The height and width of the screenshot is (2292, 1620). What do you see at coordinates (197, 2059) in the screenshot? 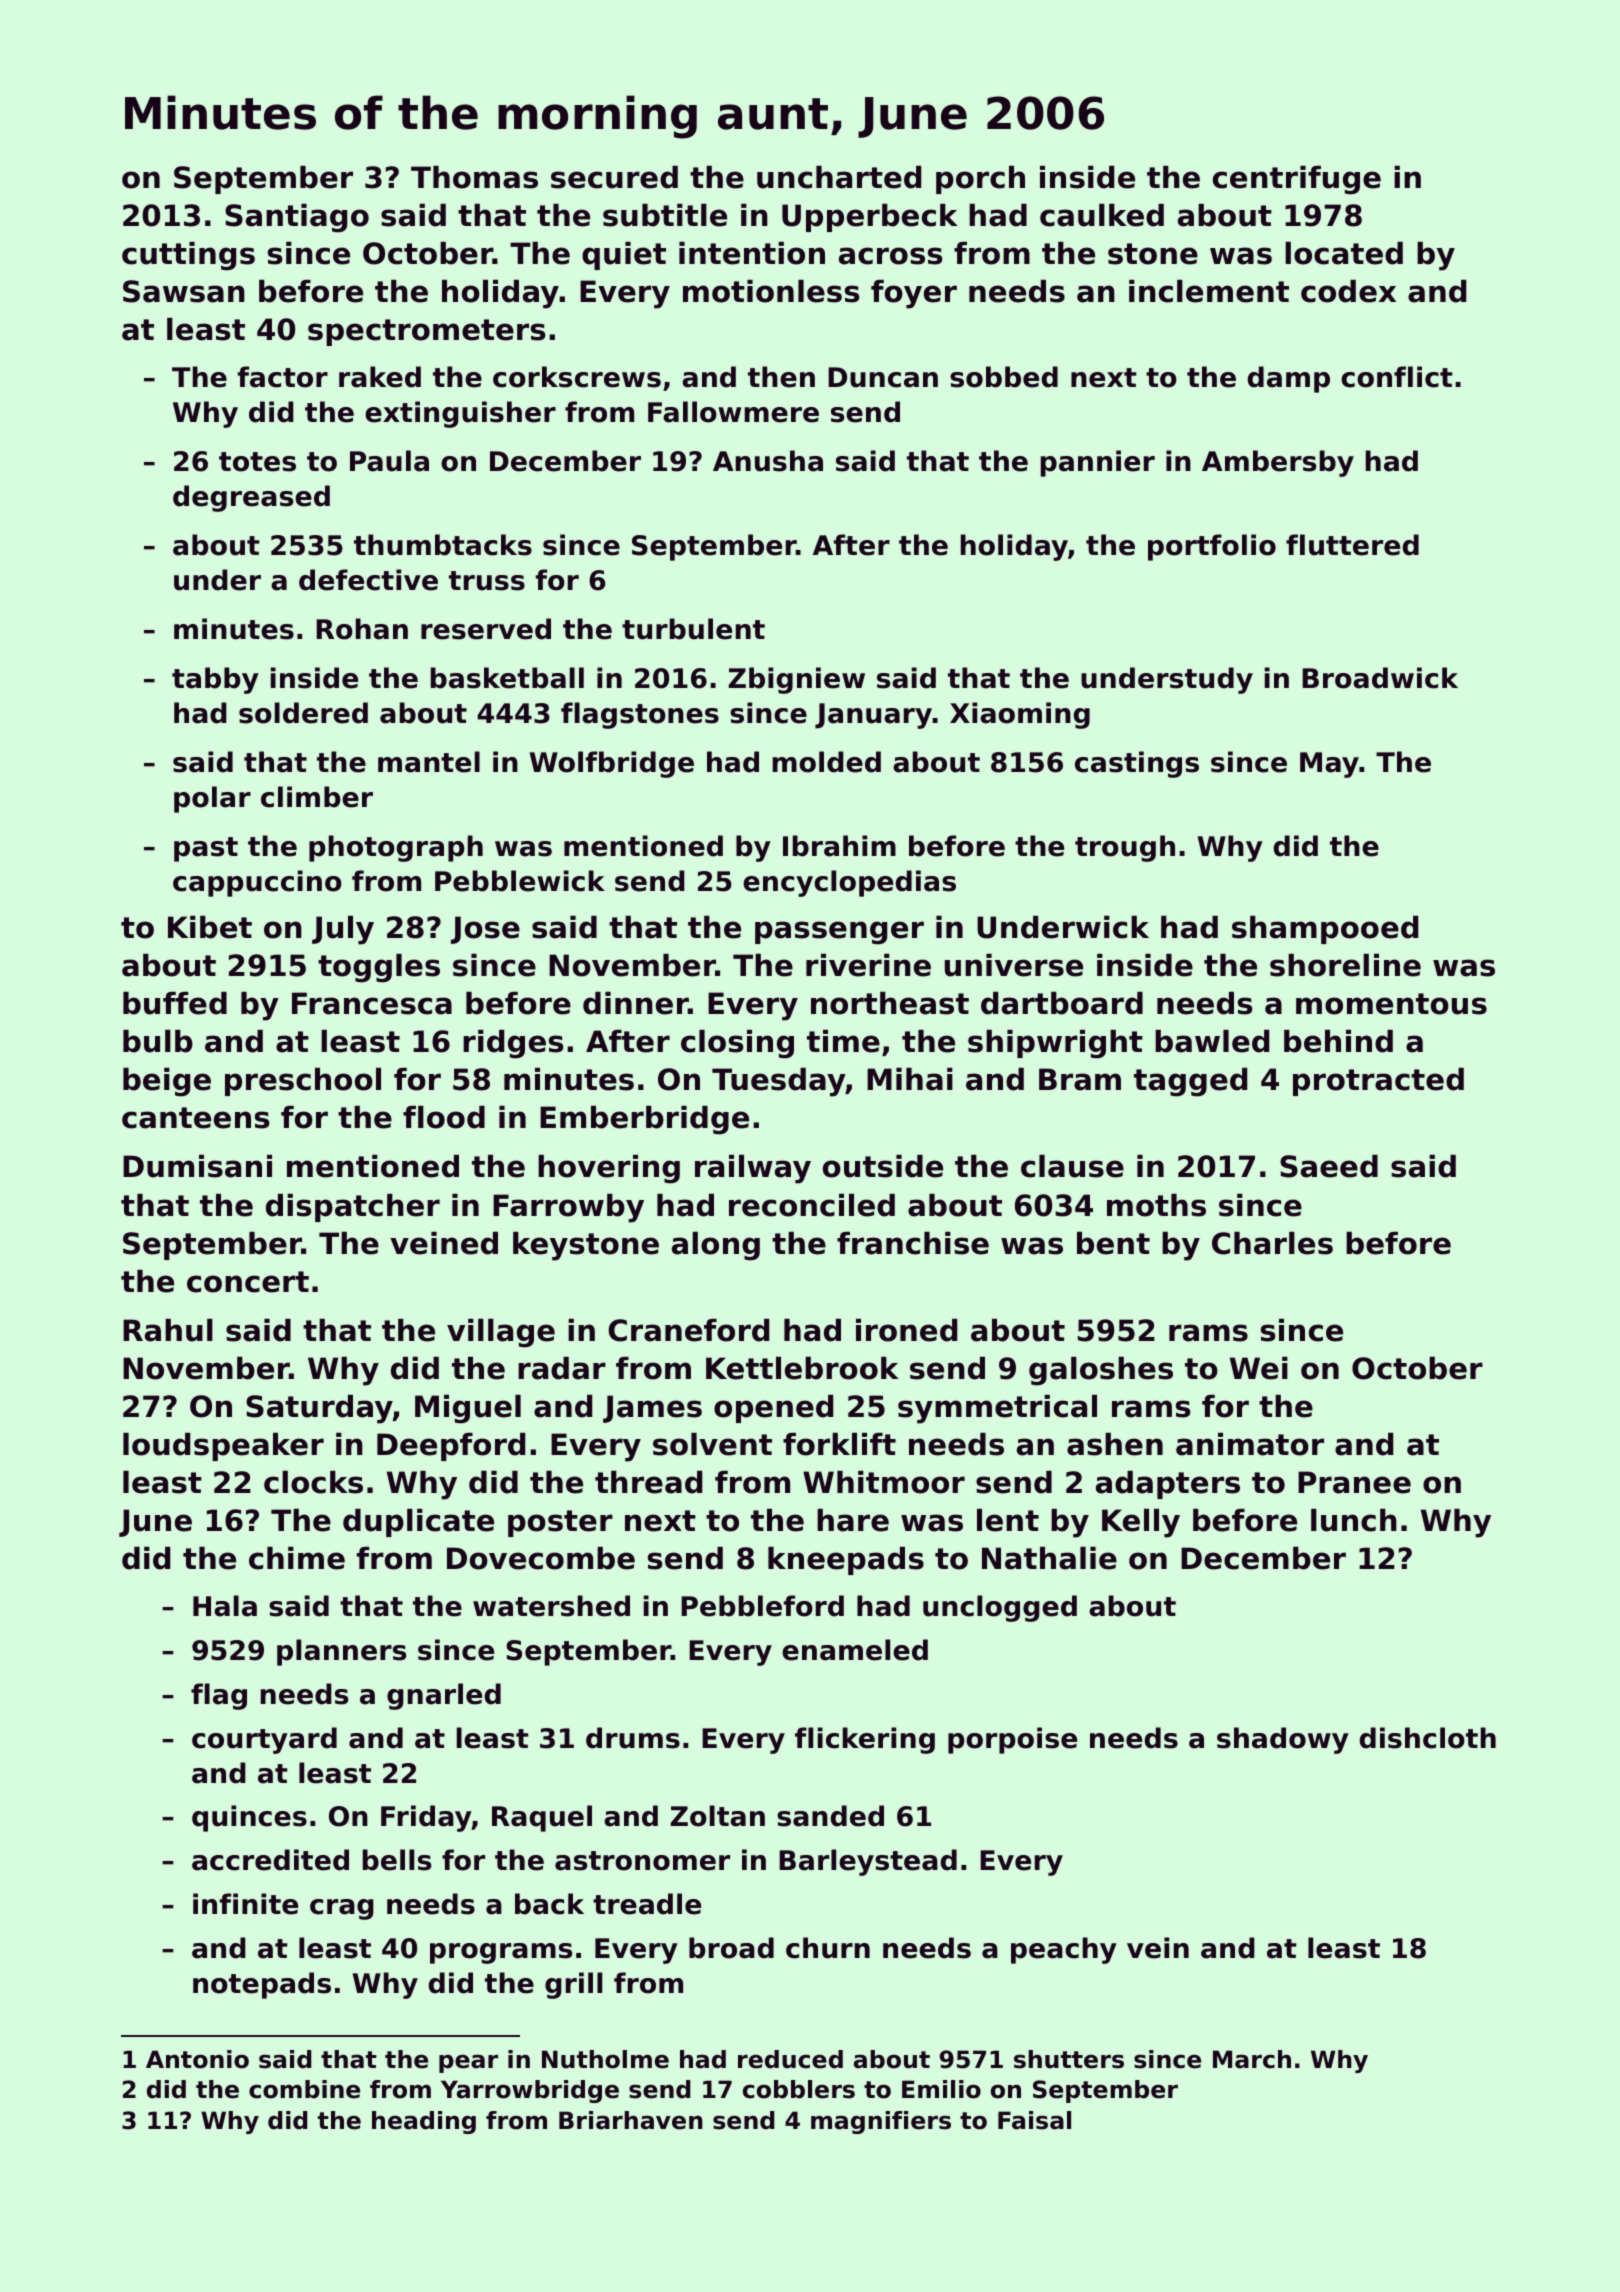
I see `Antonio` at bounding box center [197, 2059].
